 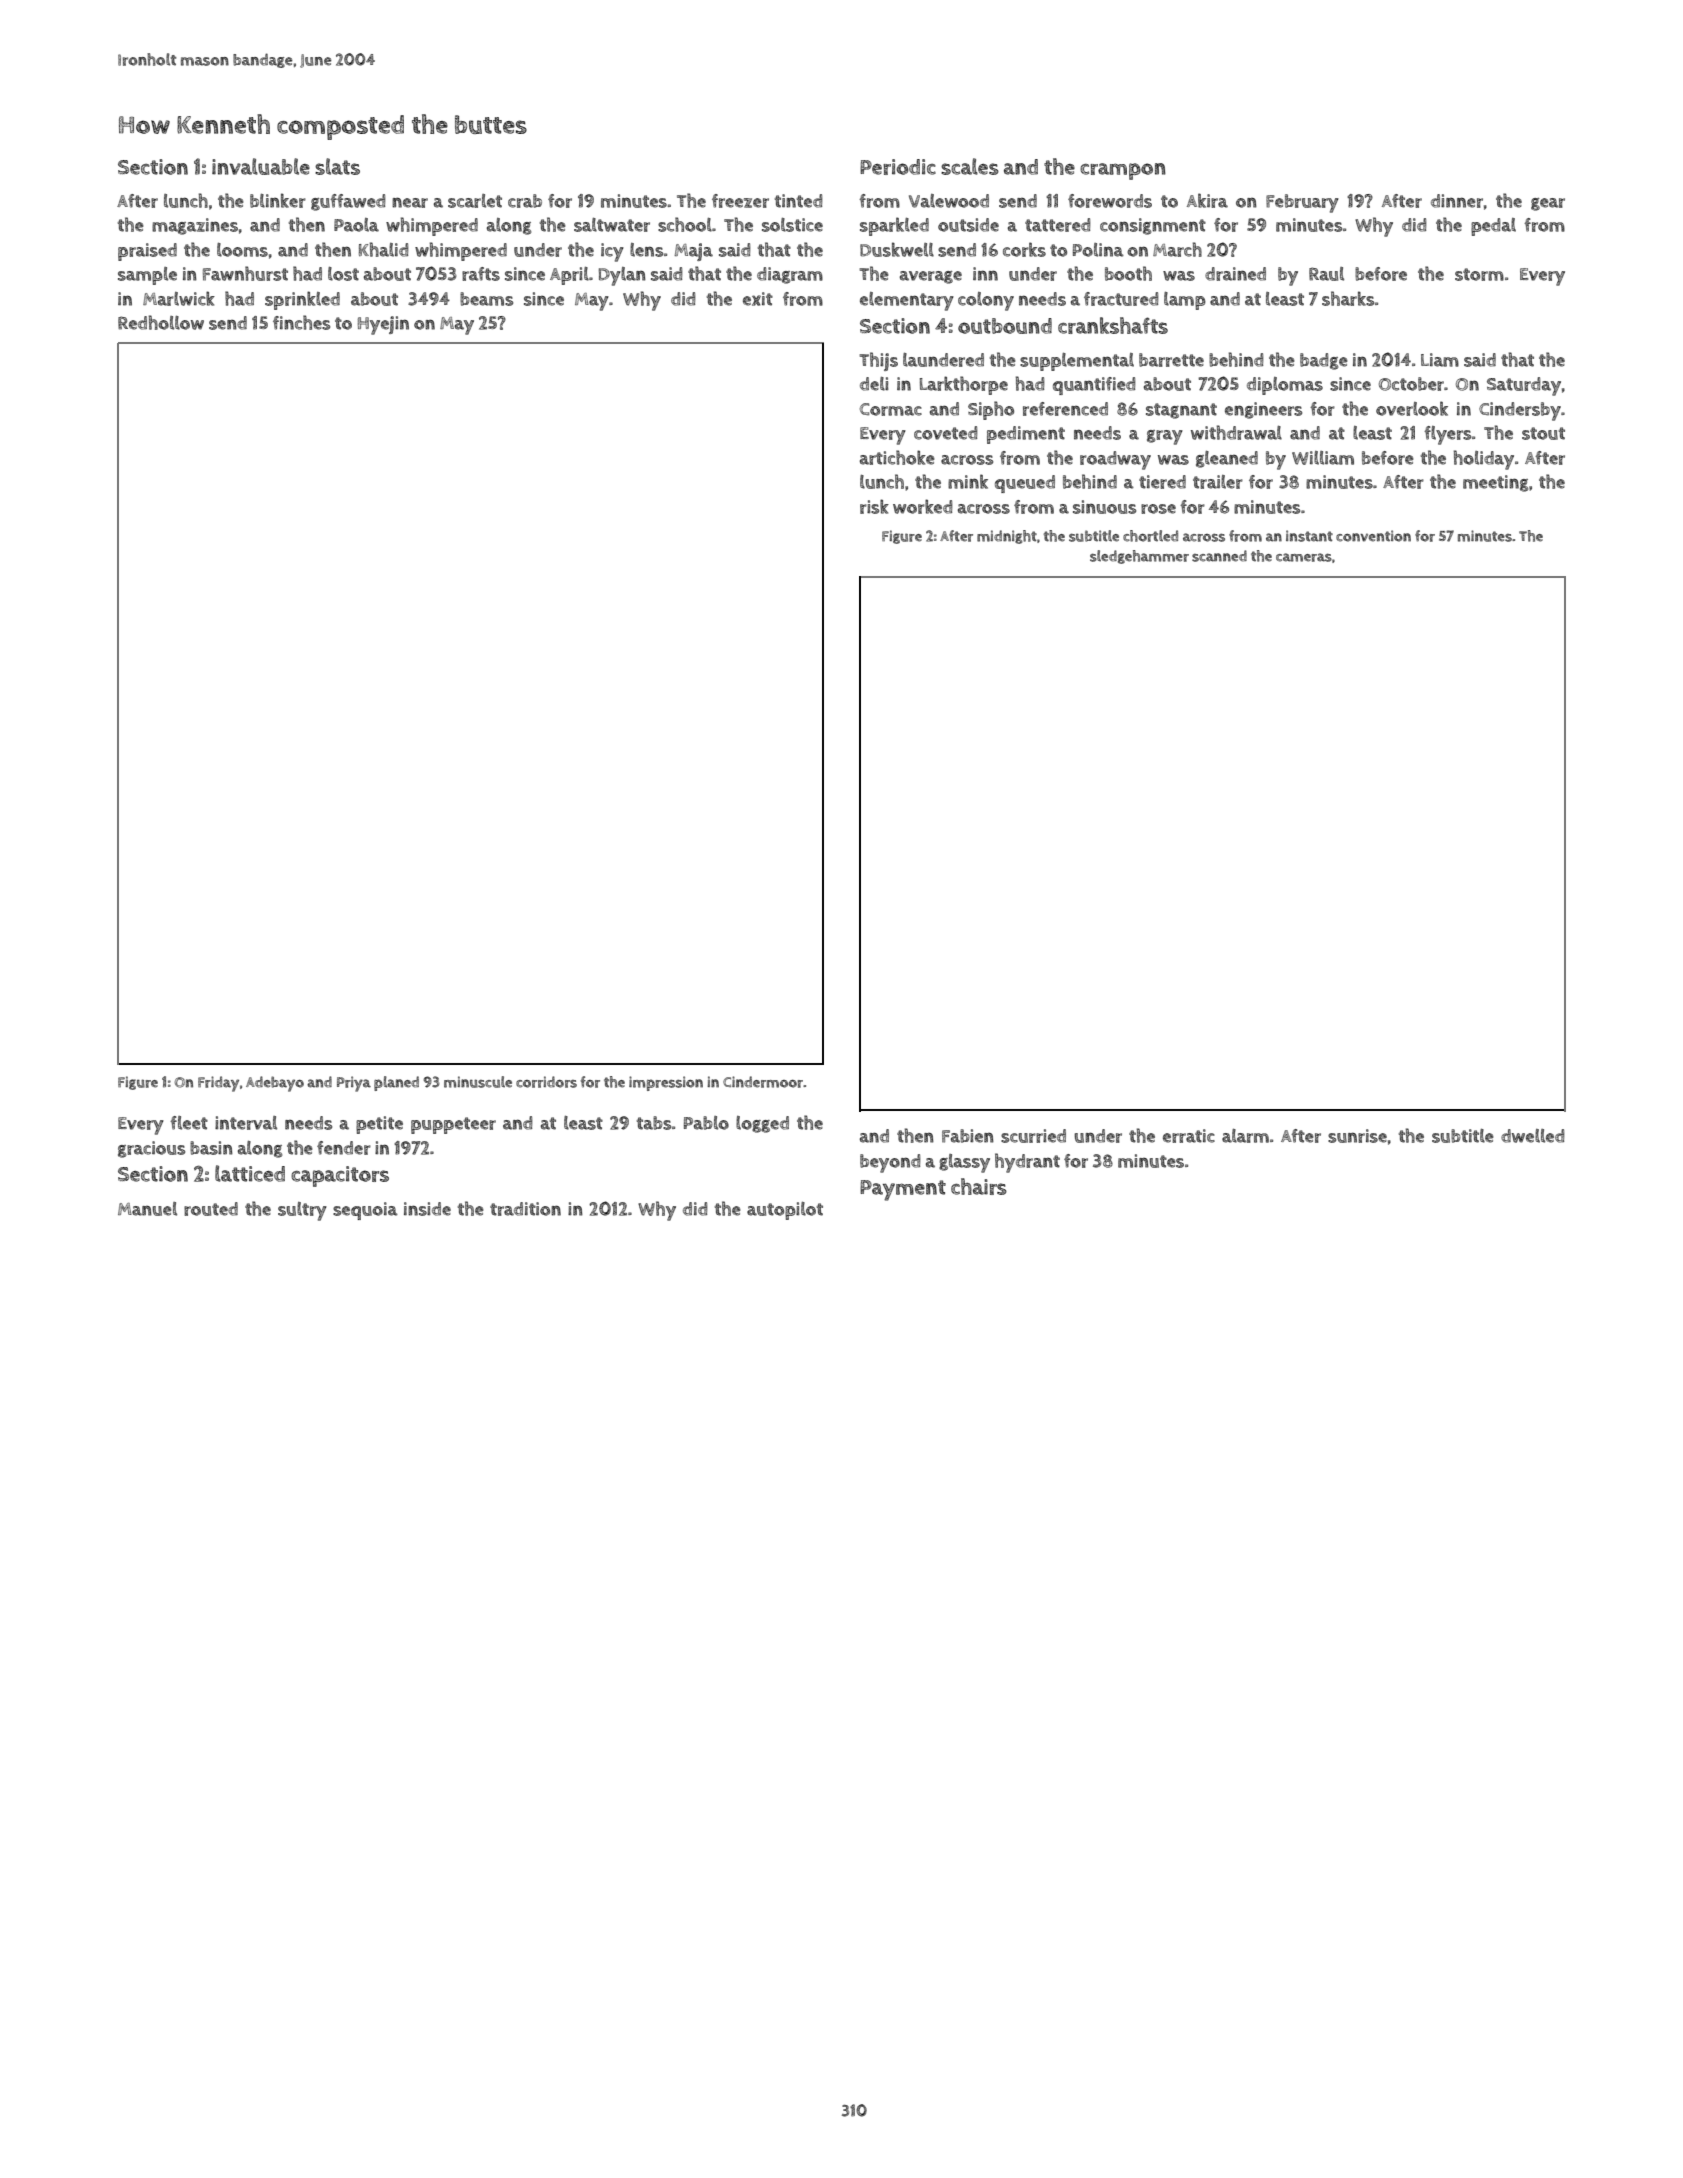 I want to click on Friday, so click(x=218, y=1084).
